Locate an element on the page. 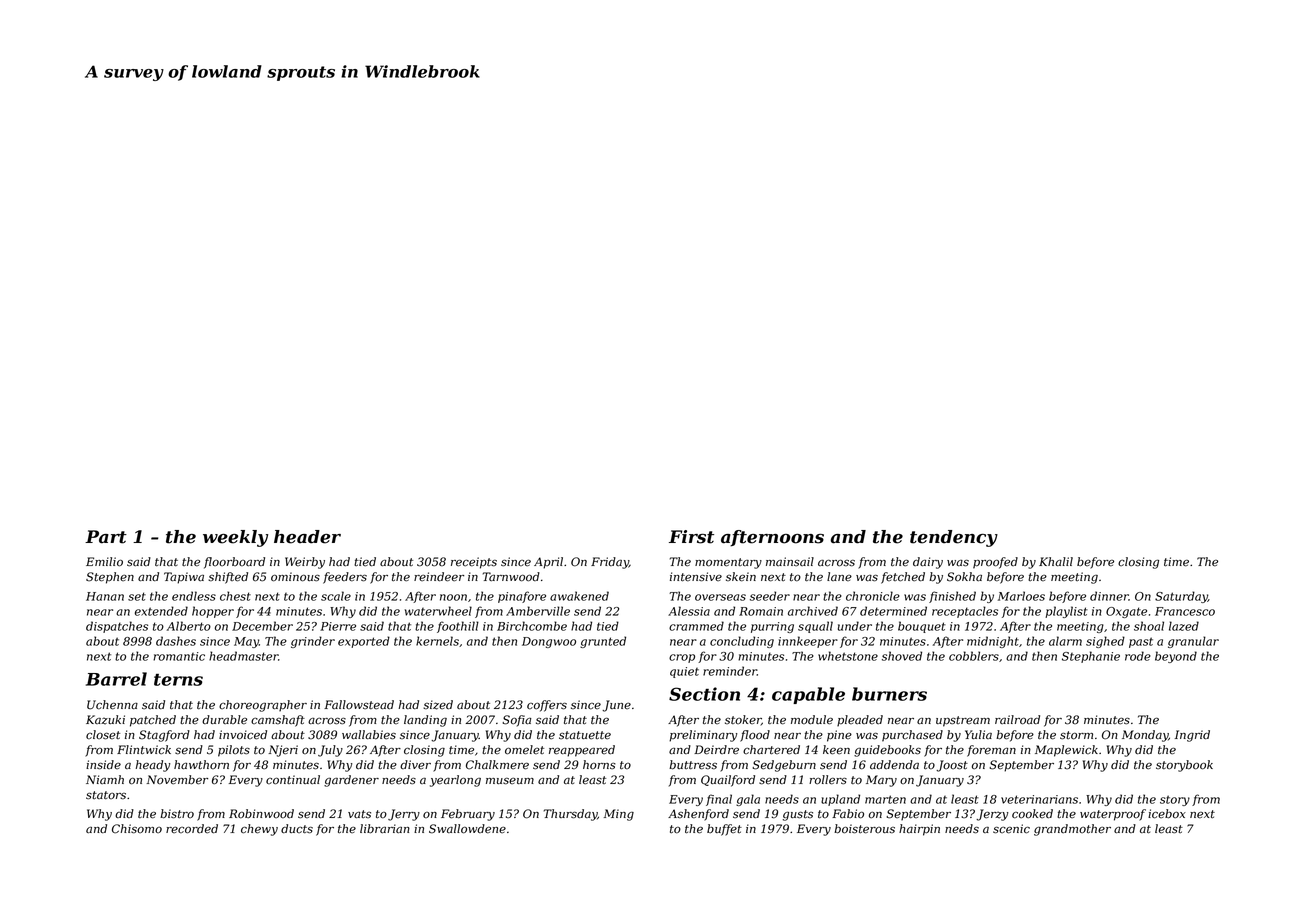 The image size is (1308, 924). reindeer is located at coordinates (439, 577).
